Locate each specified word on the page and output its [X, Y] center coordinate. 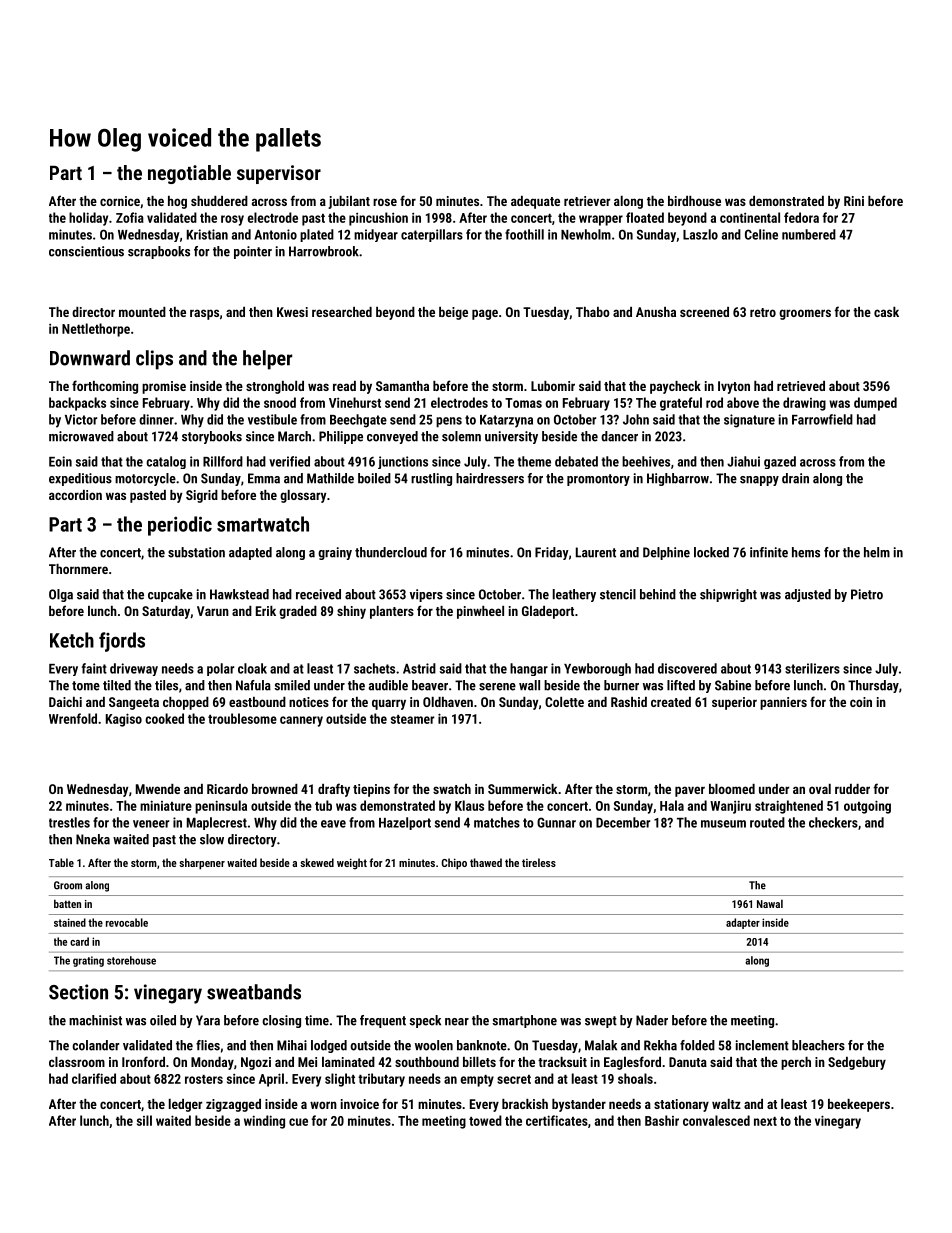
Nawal [770, 904]
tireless [539, 862]
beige [453, 313]
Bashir [662, 1120]
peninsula [221, 807]
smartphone [524, 1021]
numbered [809, 234]
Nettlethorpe [96, 330]
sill [144, 1120]
